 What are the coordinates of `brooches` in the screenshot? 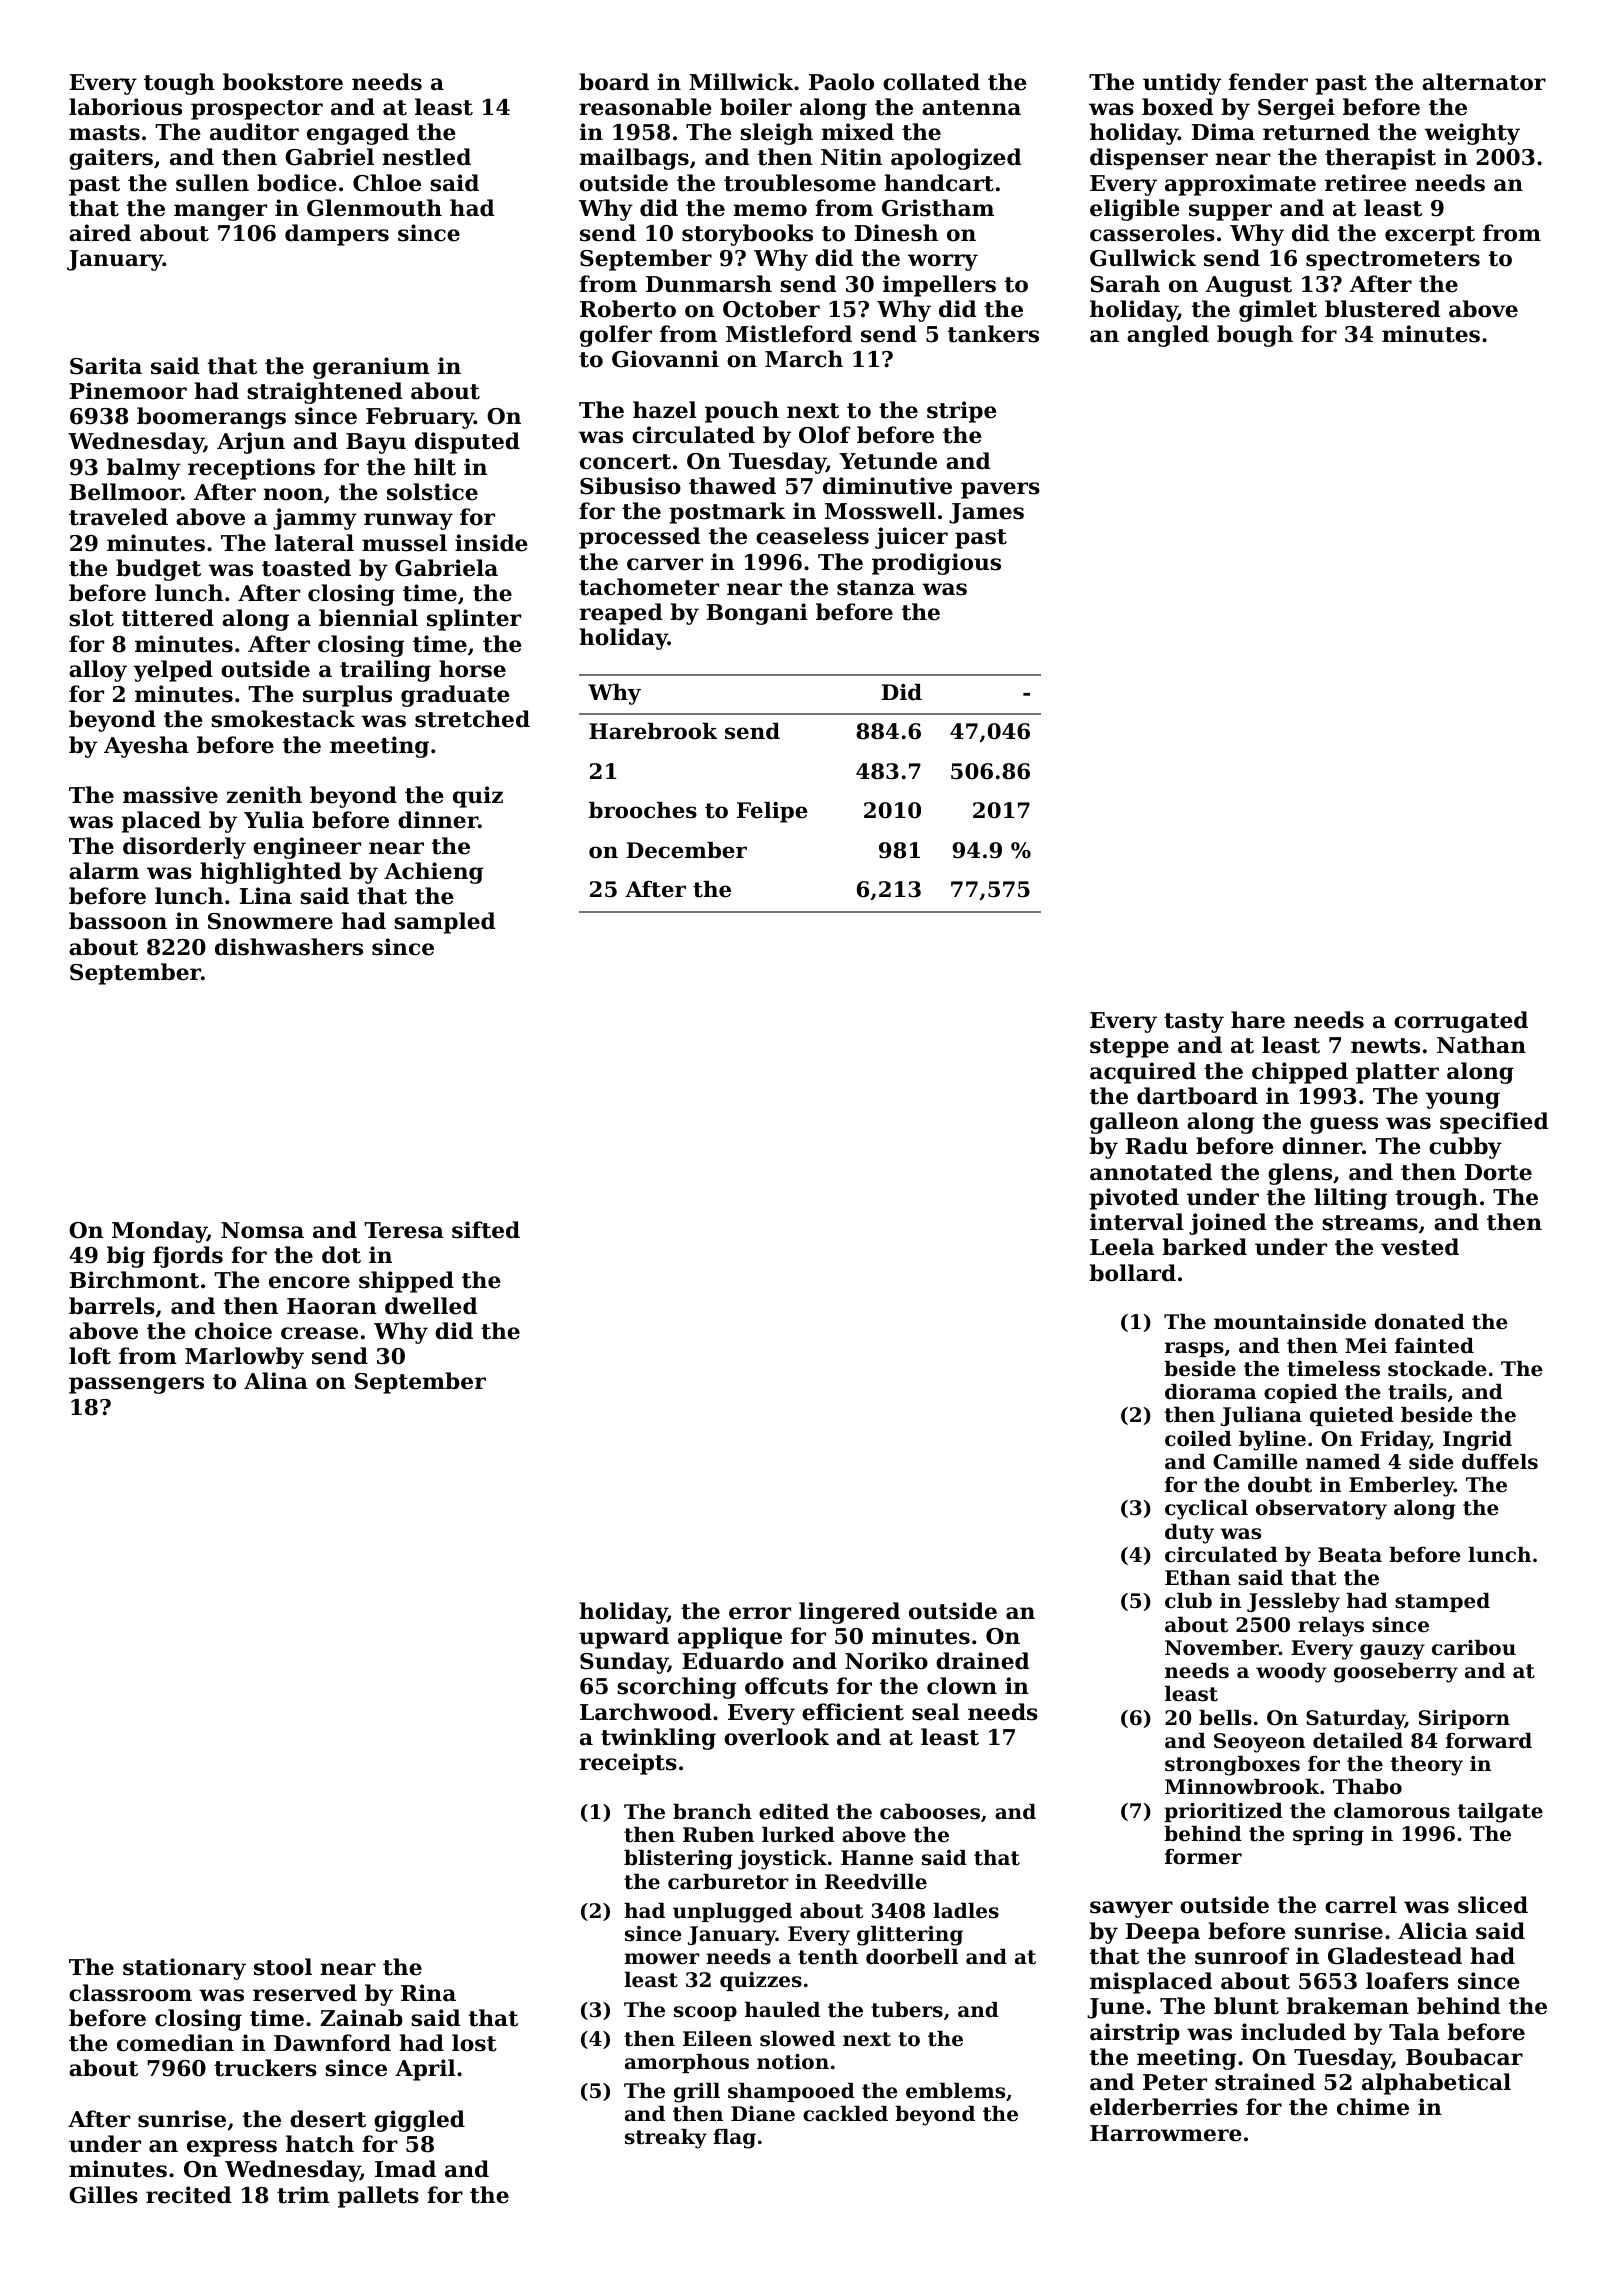 It's located at (643, 810).
